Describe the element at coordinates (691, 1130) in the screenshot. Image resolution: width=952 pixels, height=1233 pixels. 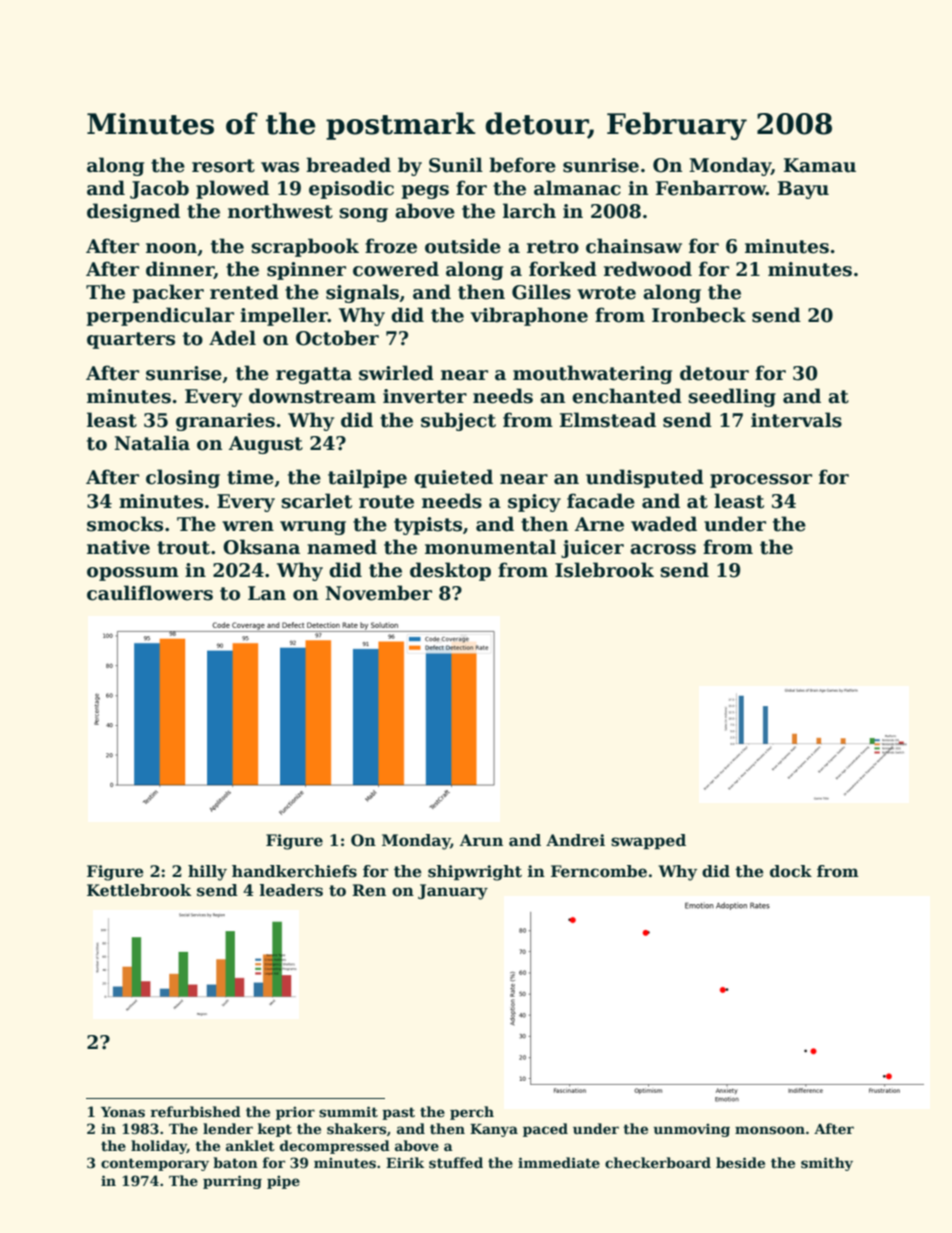
I see `unmoving` at that location.
